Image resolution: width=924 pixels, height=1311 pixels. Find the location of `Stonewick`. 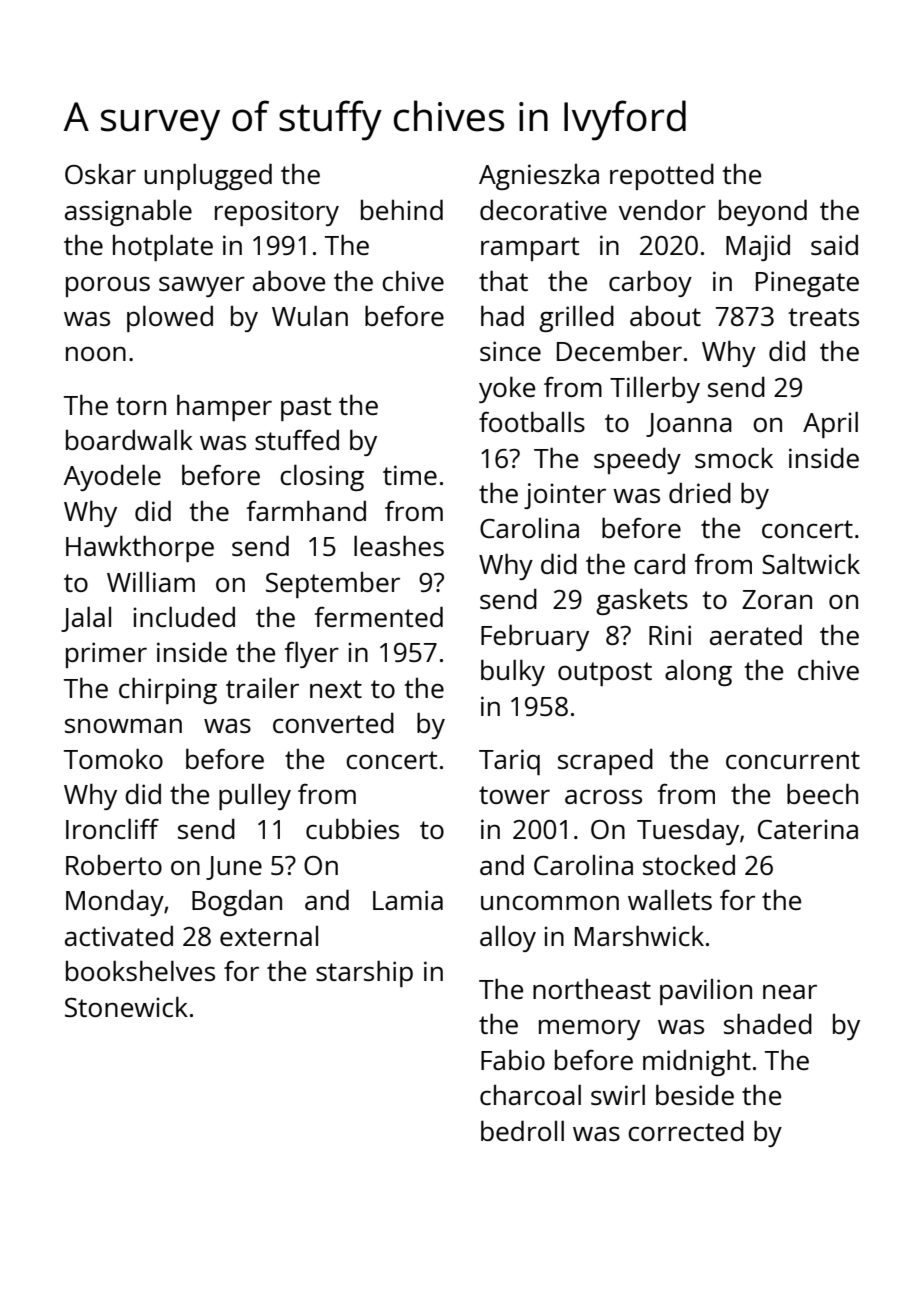

Stonewick is located at coordinates (126, 1006).
